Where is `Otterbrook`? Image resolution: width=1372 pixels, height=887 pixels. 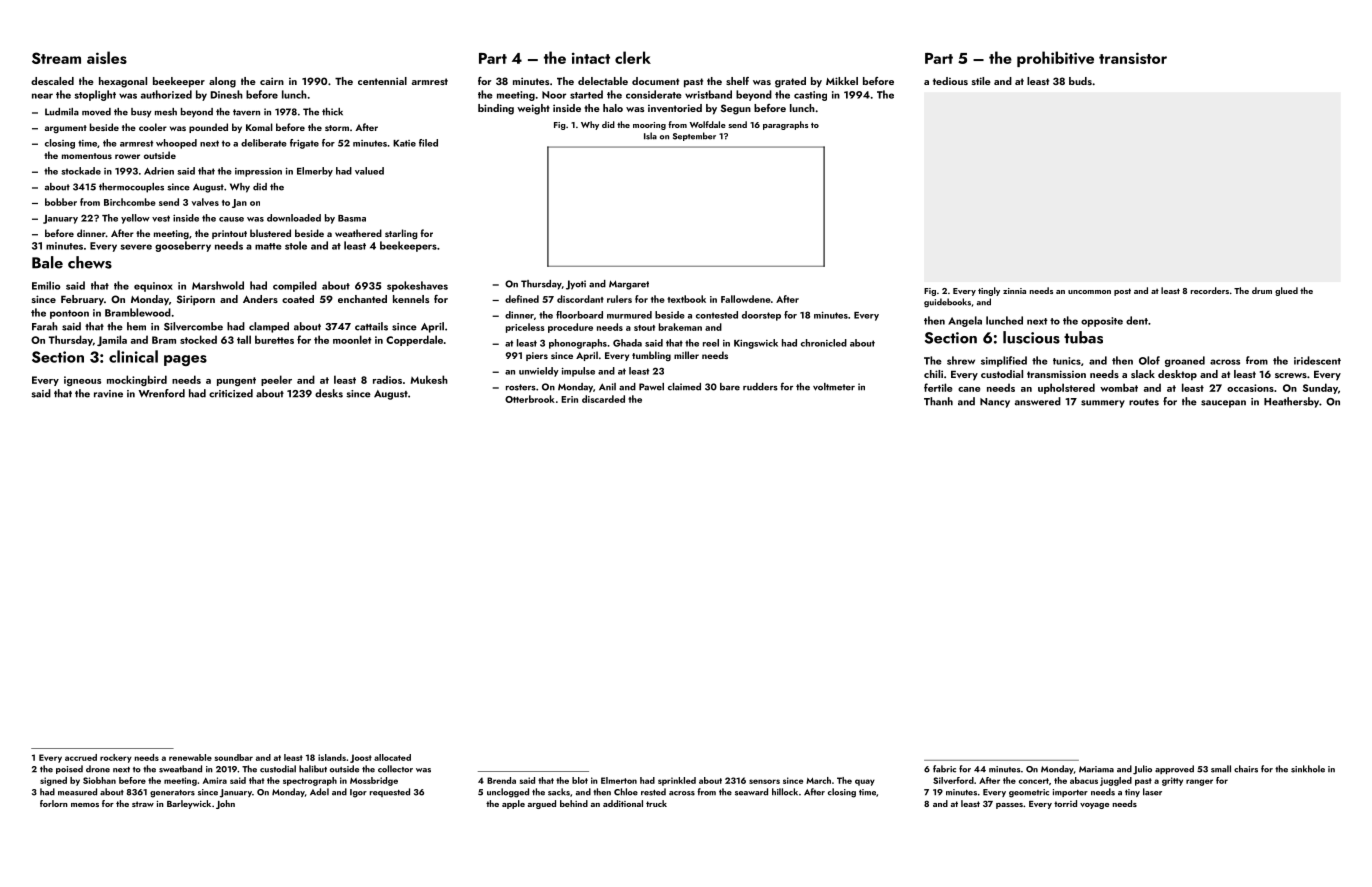 Otterbrook is located at coordinates (530, 399).
